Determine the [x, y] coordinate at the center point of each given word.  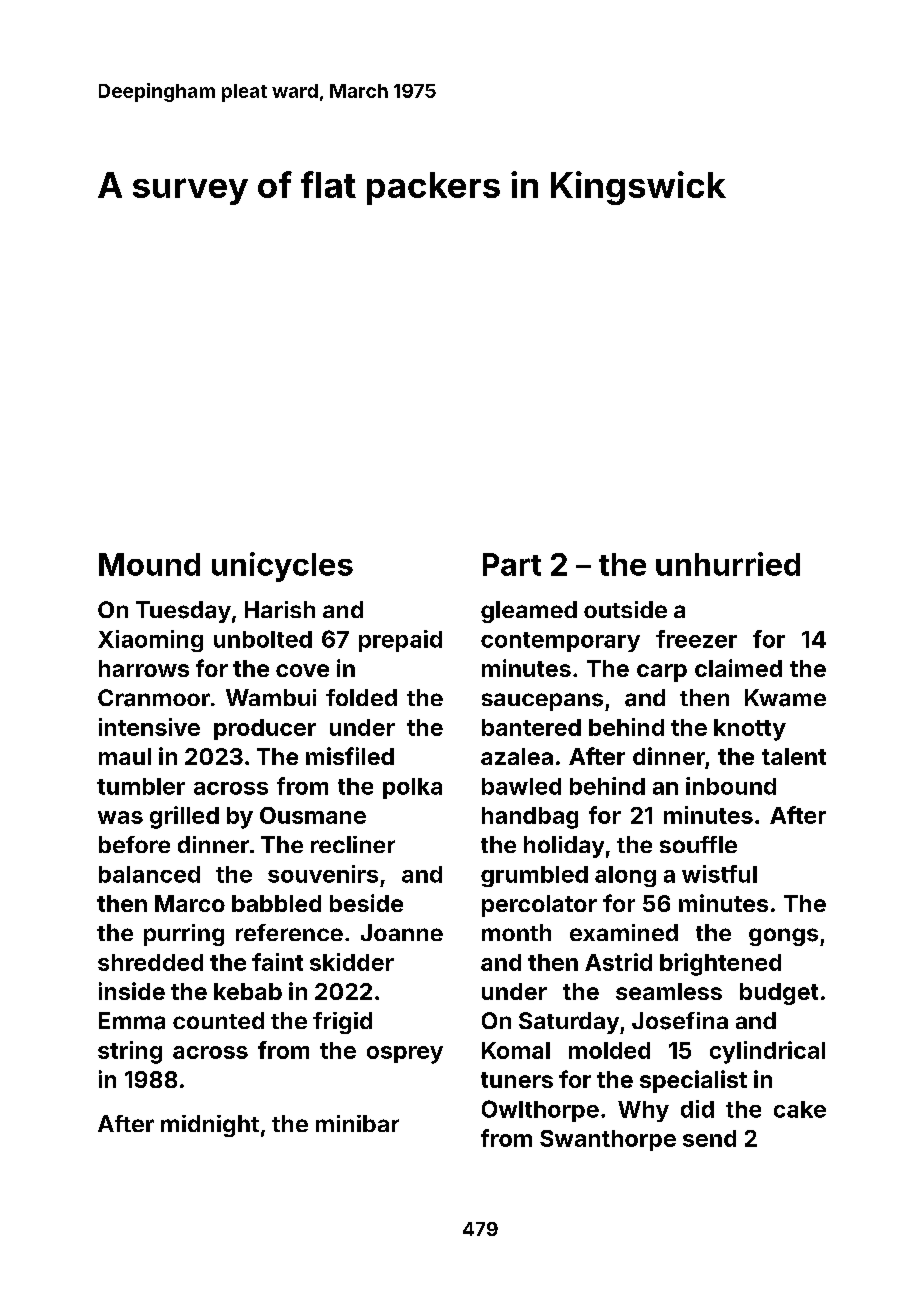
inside [132, 991]
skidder [352, 962]
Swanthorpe [608, 1140]
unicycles [282, 567]
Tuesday [183, 612]
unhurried [728, 564]
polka [412, 788]
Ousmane [313, 815]
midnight [210, 1126]
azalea [517, 756]
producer [265, 729]
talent [794, 756]
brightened [720, 964]
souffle [698, 844]
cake [800, 1109]
